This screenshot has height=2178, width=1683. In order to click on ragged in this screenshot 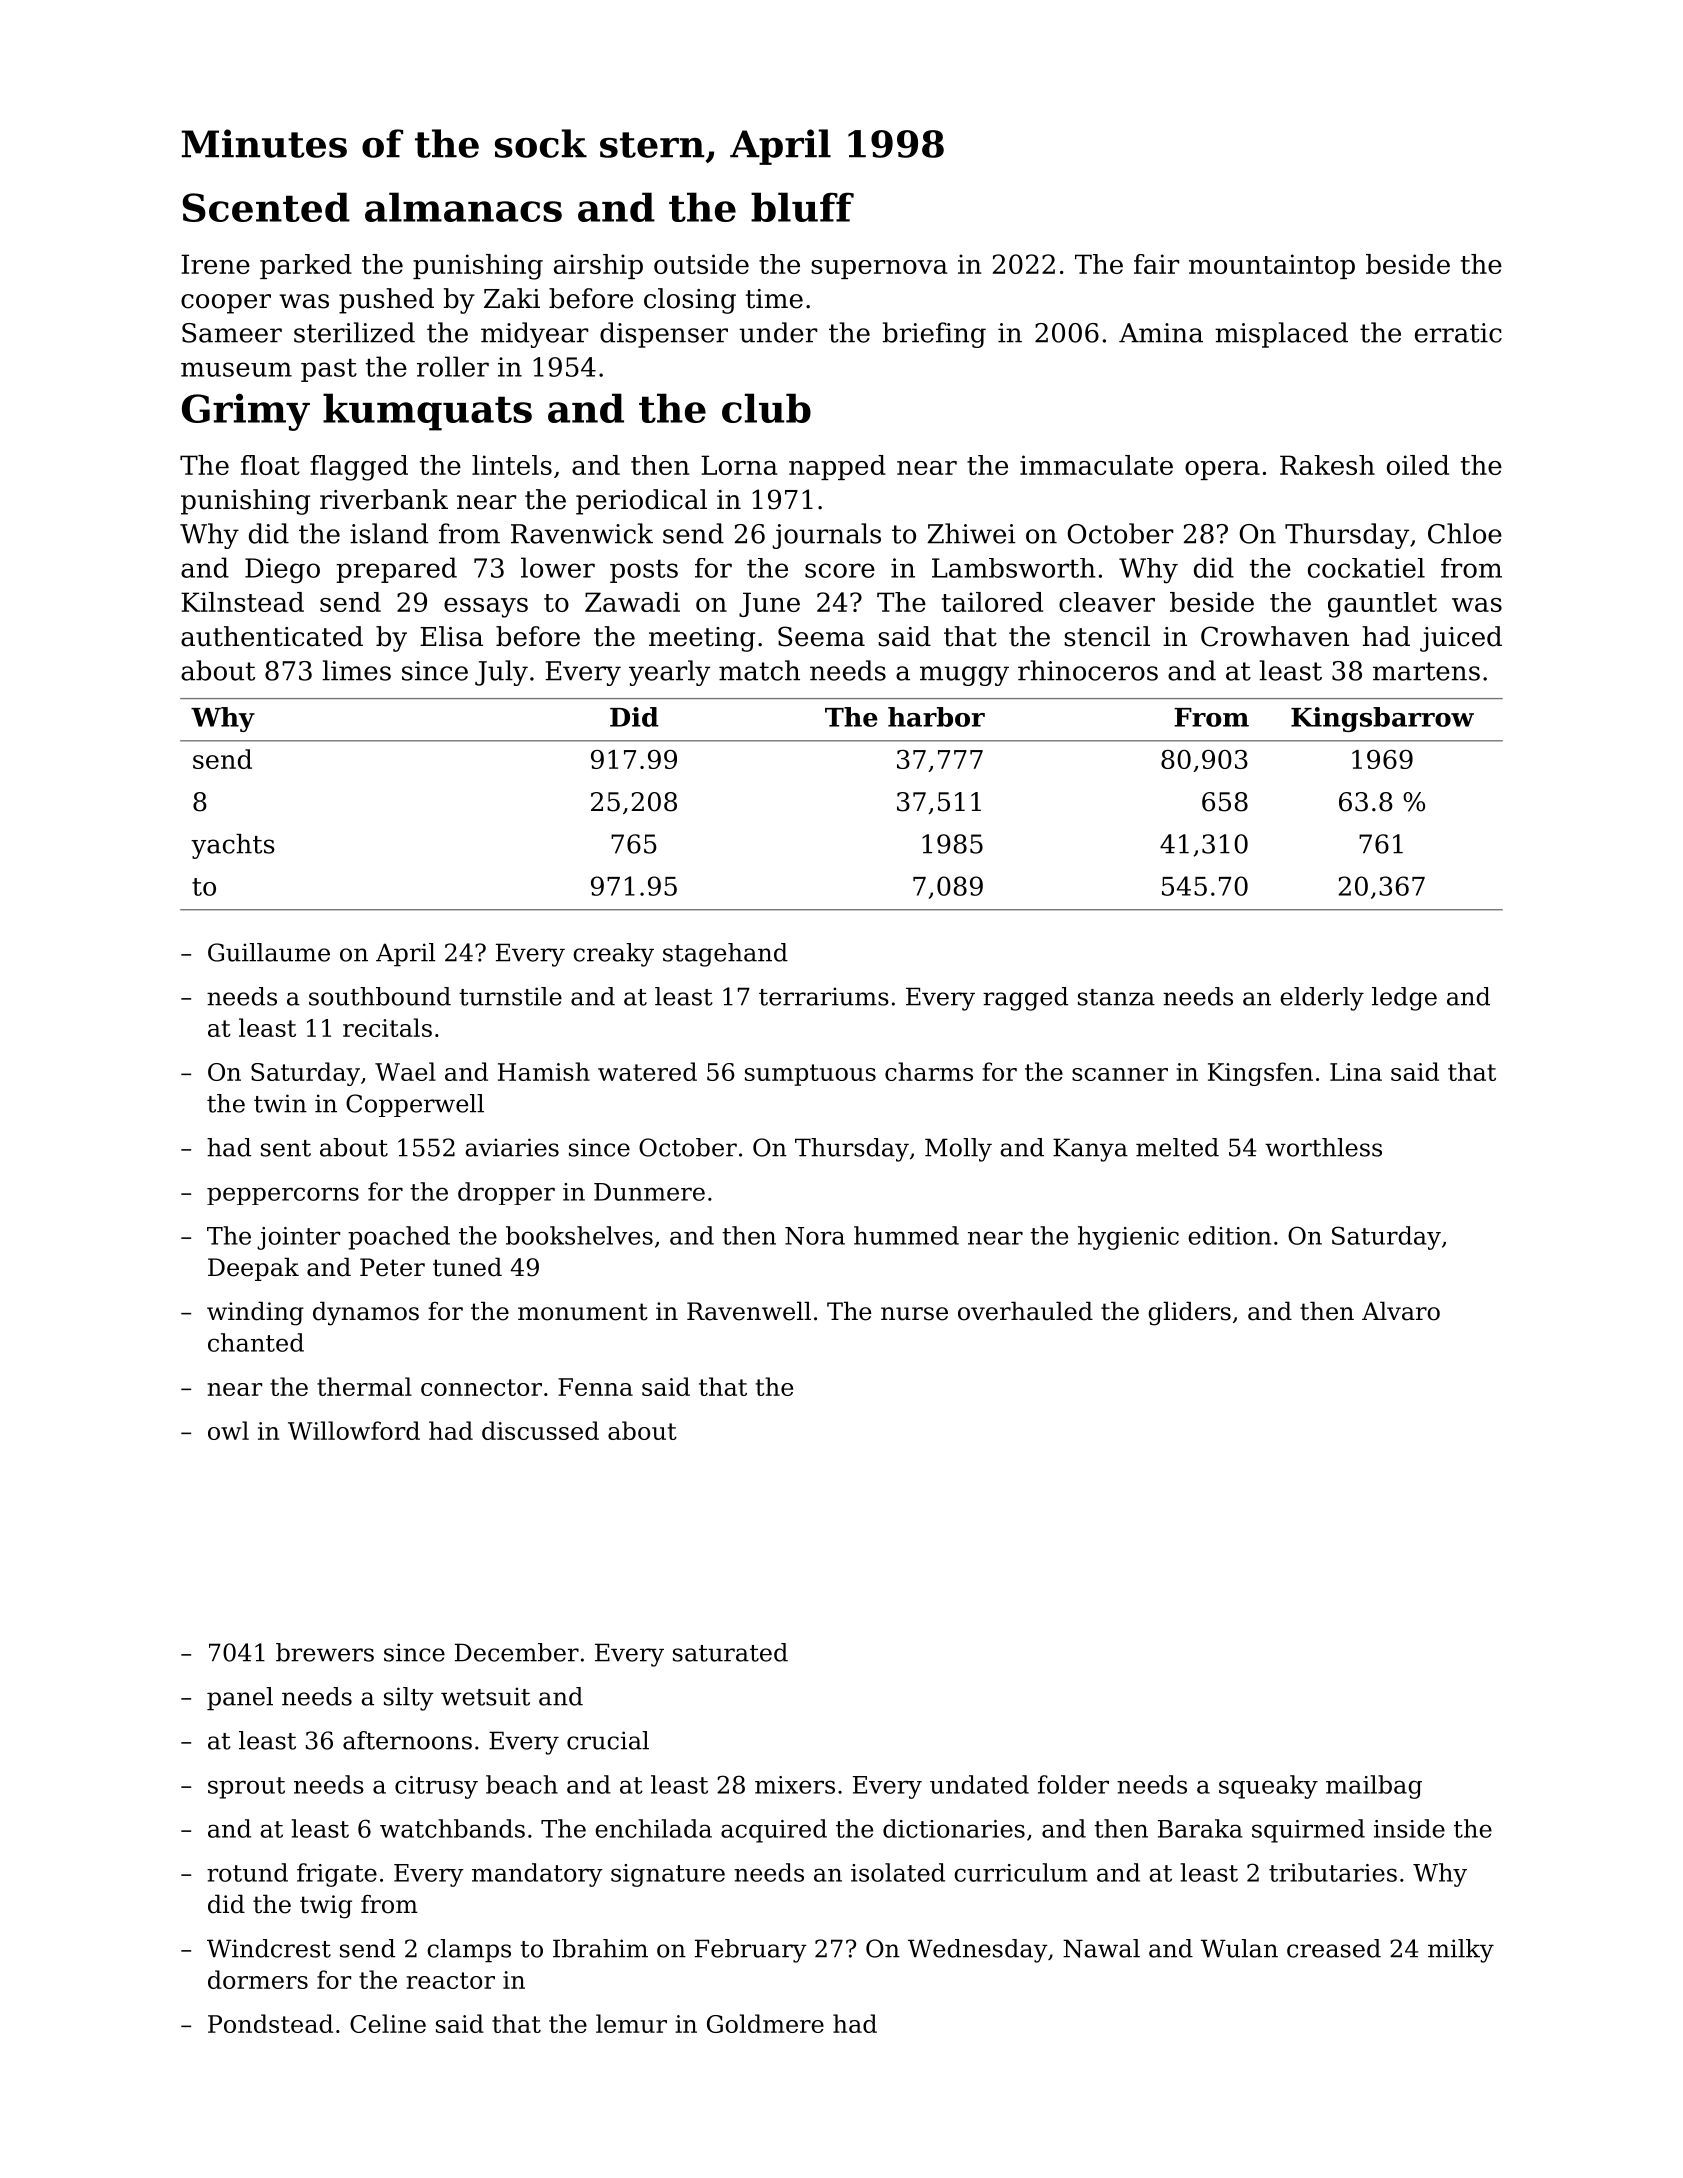, I will do `click(1025, 999)`.
